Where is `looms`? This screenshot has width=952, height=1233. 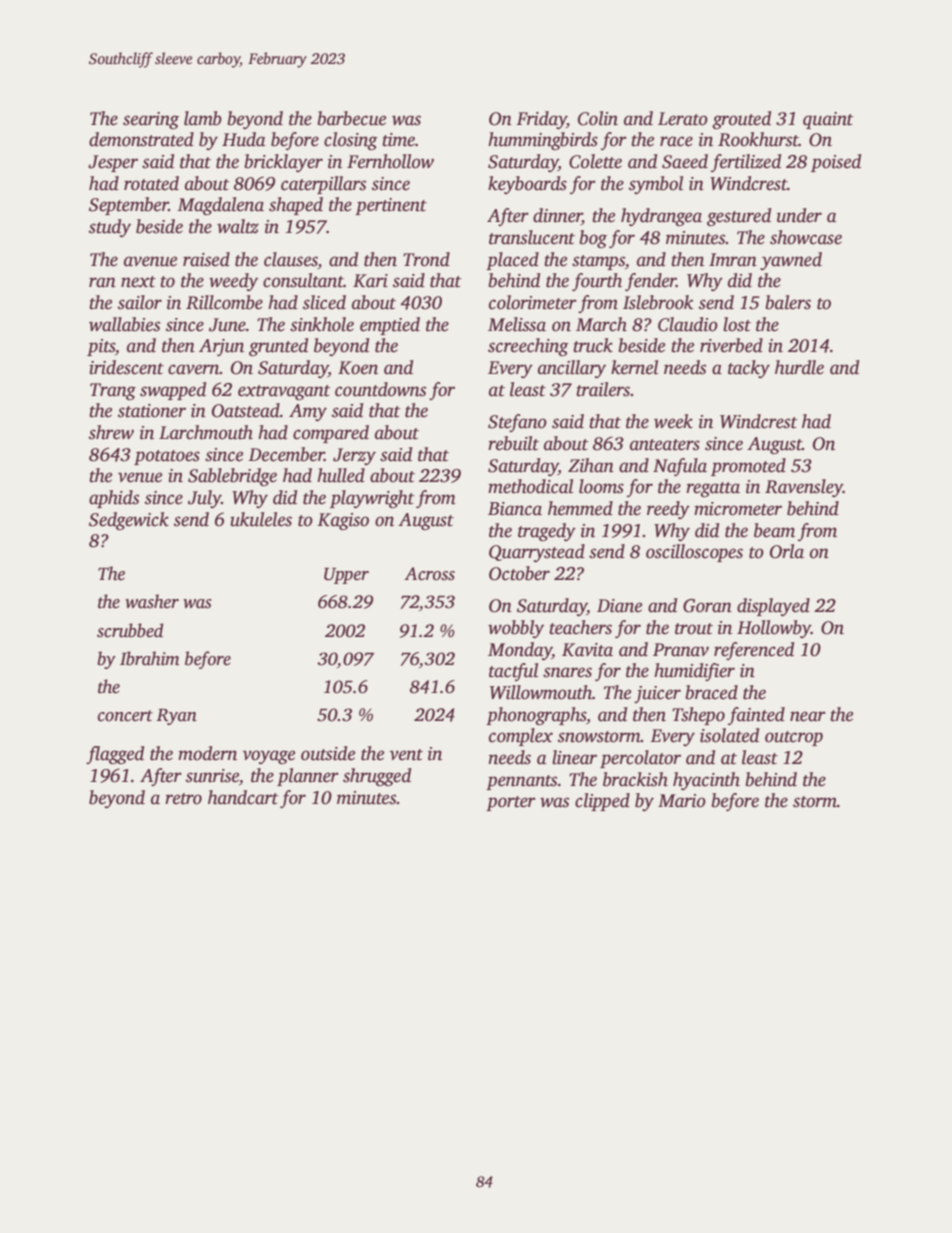
looms is located at coordinates (601, 486).
